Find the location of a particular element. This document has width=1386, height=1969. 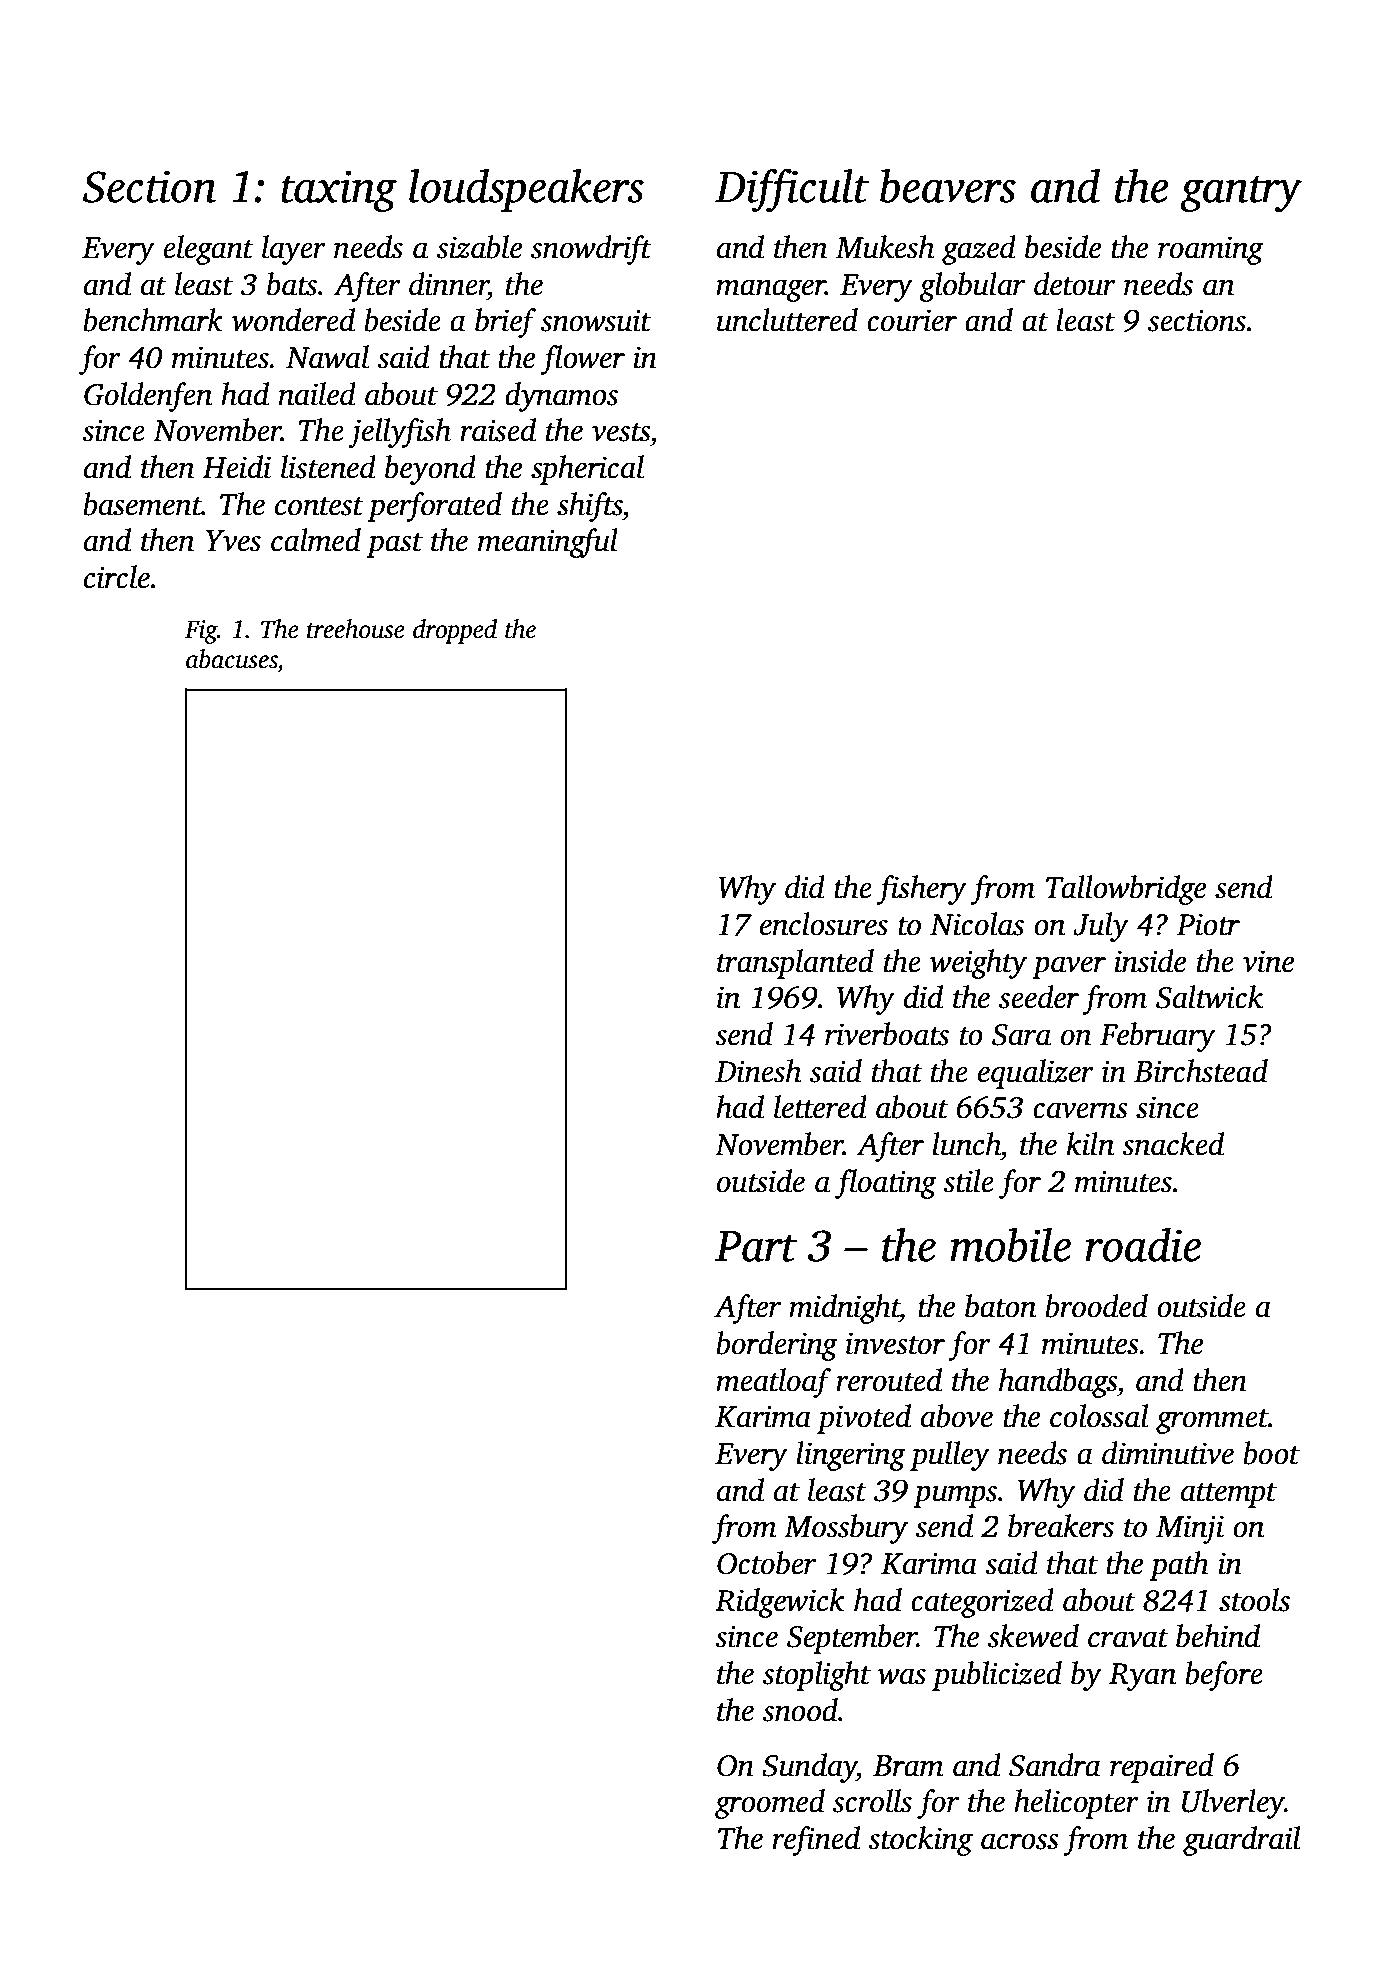

groomed is located at coordinates (770, 1804).
